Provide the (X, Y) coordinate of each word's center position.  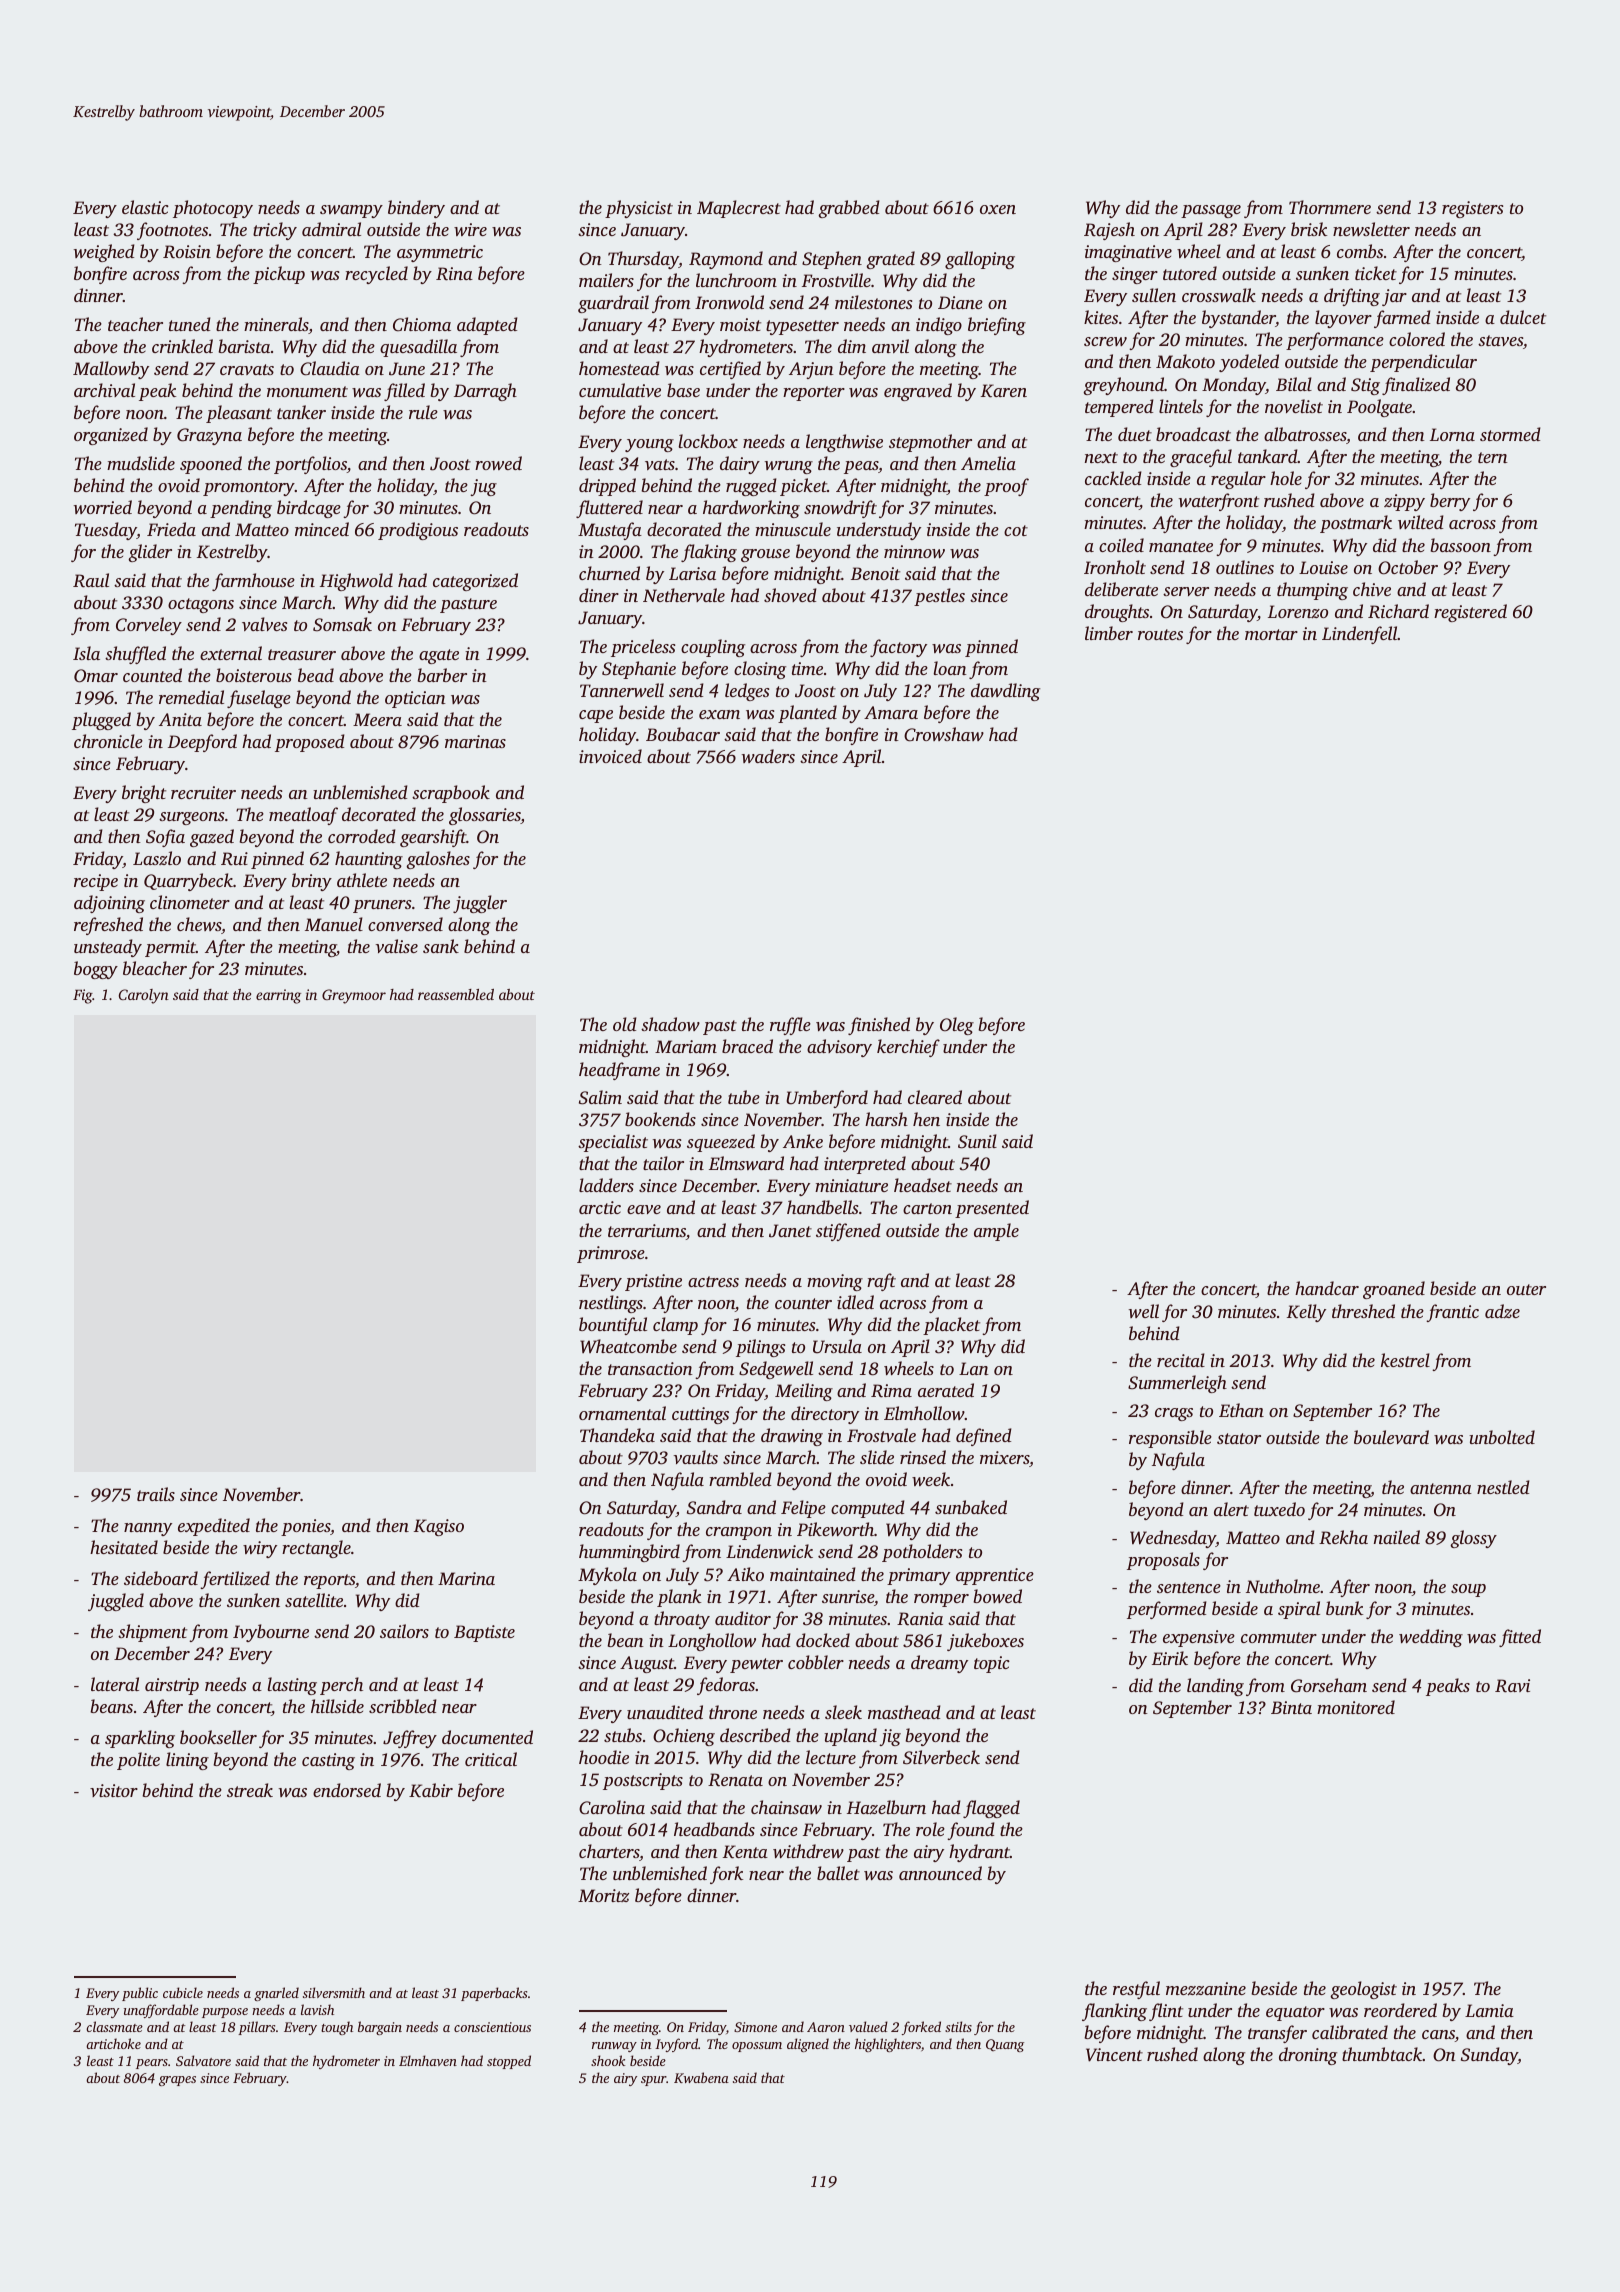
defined (984, 1437)
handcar (1327, 1288)
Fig (83, 996)
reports (329, 1581)
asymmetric (440, 253)
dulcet (1523, 317)
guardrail (613, 304)
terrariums (647, 1232)
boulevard (1391, 1437)
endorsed (347, 1790)
